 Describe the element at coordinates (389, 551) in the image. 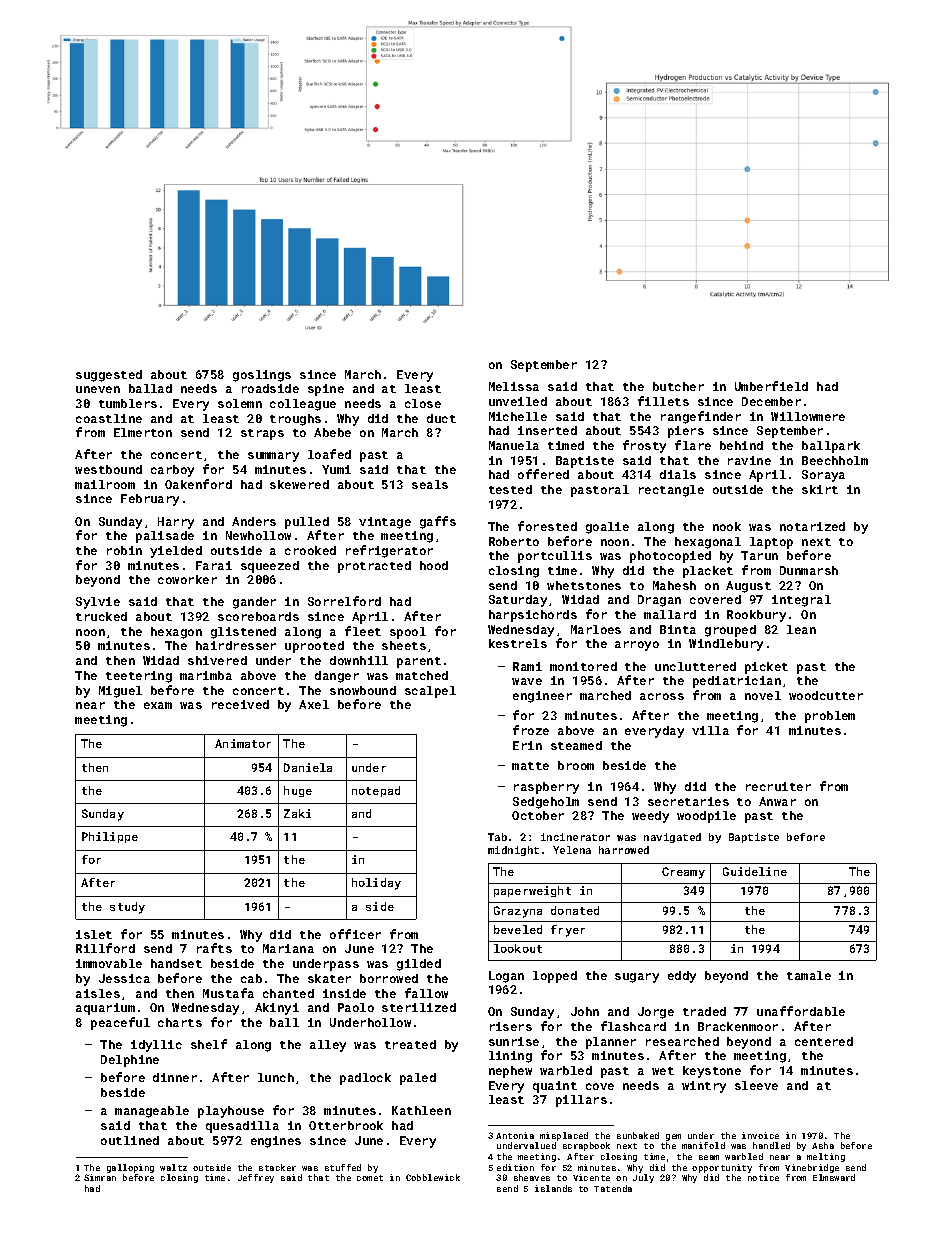

I see `refrigerator` at that location.
